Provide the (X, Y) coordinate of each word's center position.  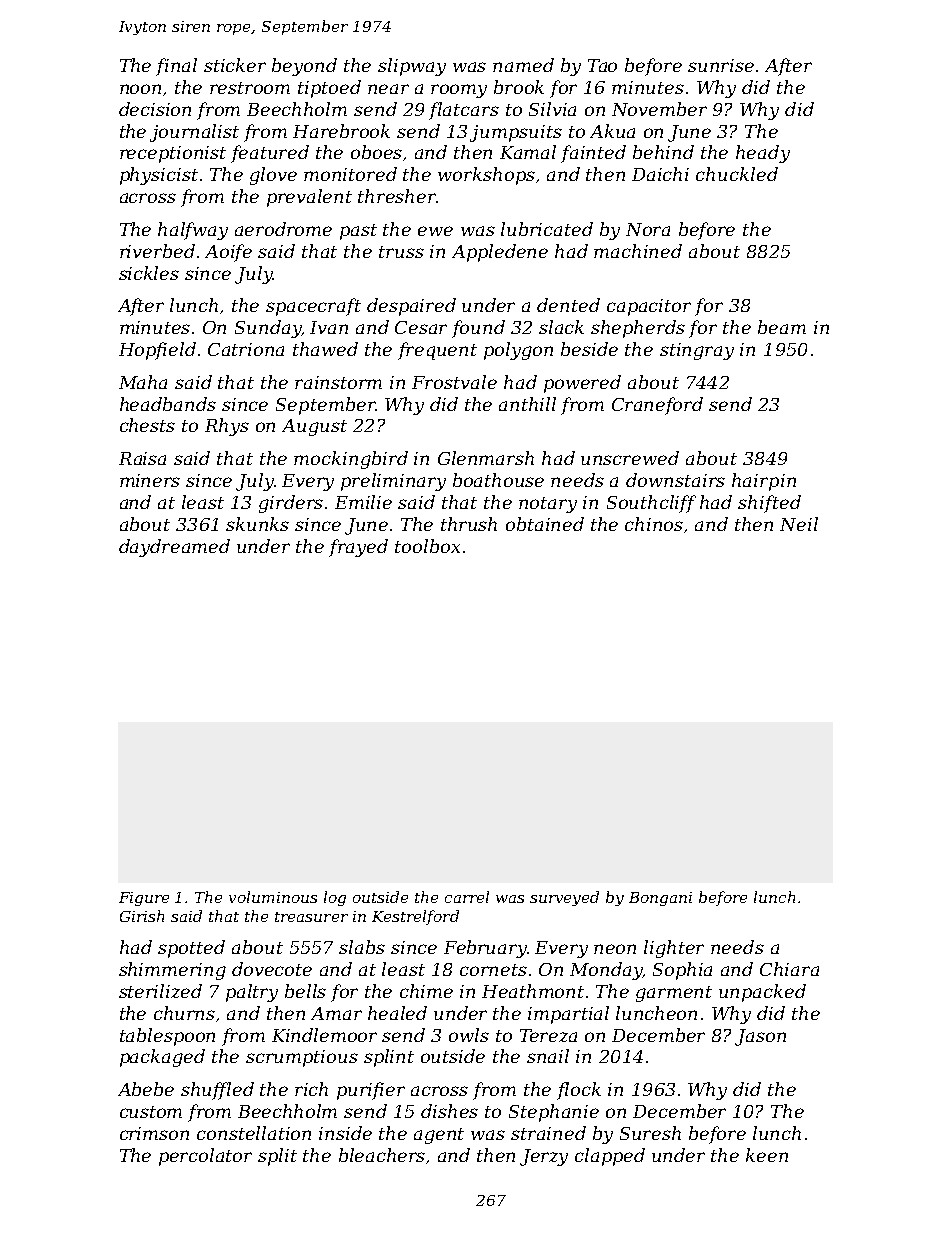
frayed (358, 548)
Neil (799, 524)
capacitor (649, 307)
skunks (257, 524)
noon (140, 89)
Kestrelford (415, 917)
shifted (769, 504)
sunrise (721, 65)
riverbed (157, 251)
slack (561, 327)
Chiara (789, 969)
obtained (545, 524)
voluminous (273, 897)
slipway (412, 67)
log (335, 898)
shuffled (217, 1091)
